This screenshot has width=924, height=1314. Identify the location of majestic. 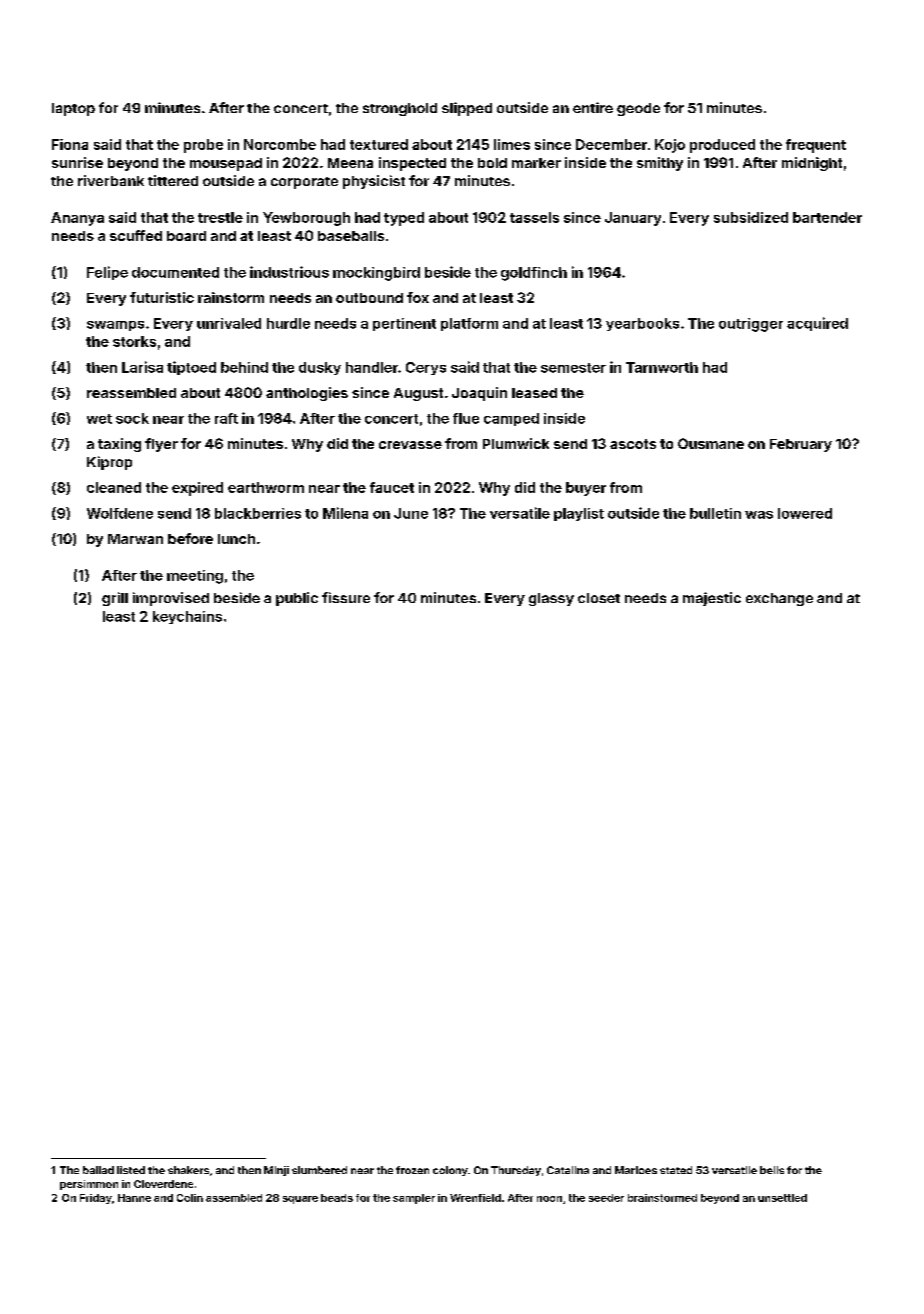
(712, 599).
